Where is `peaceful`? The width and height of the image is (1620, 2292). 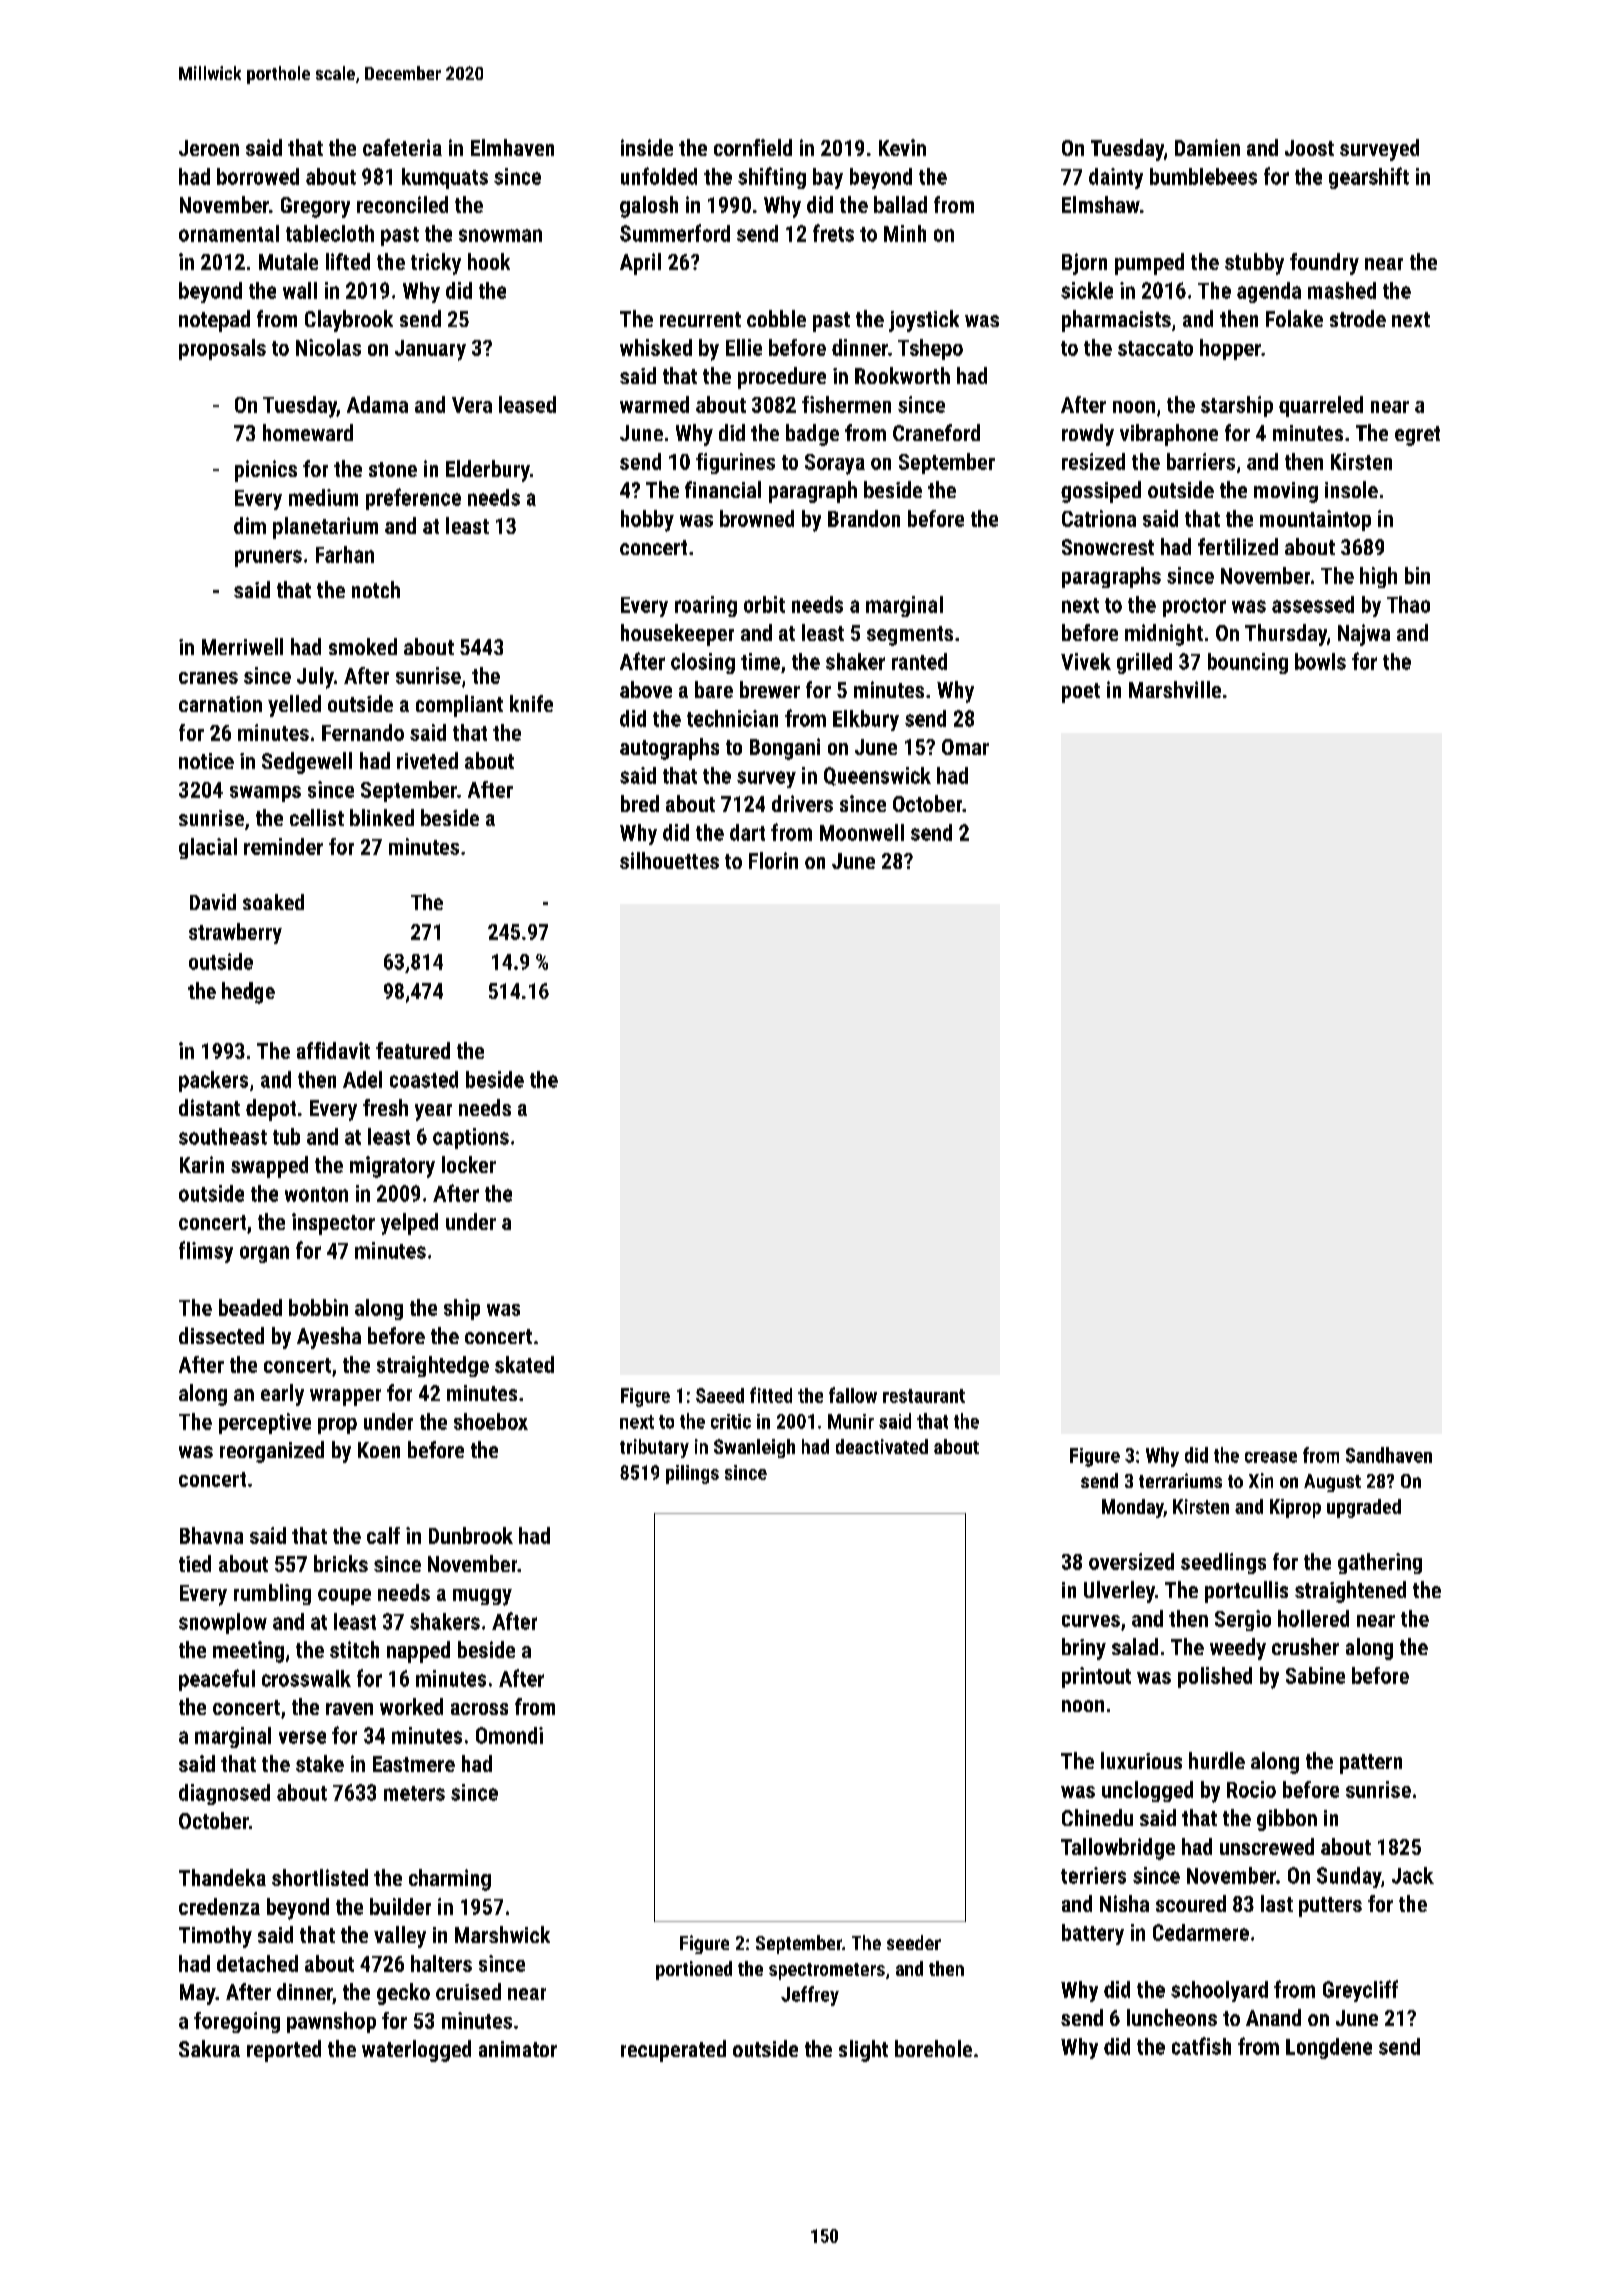 peaceful is located at coordinates (217, 1680).
